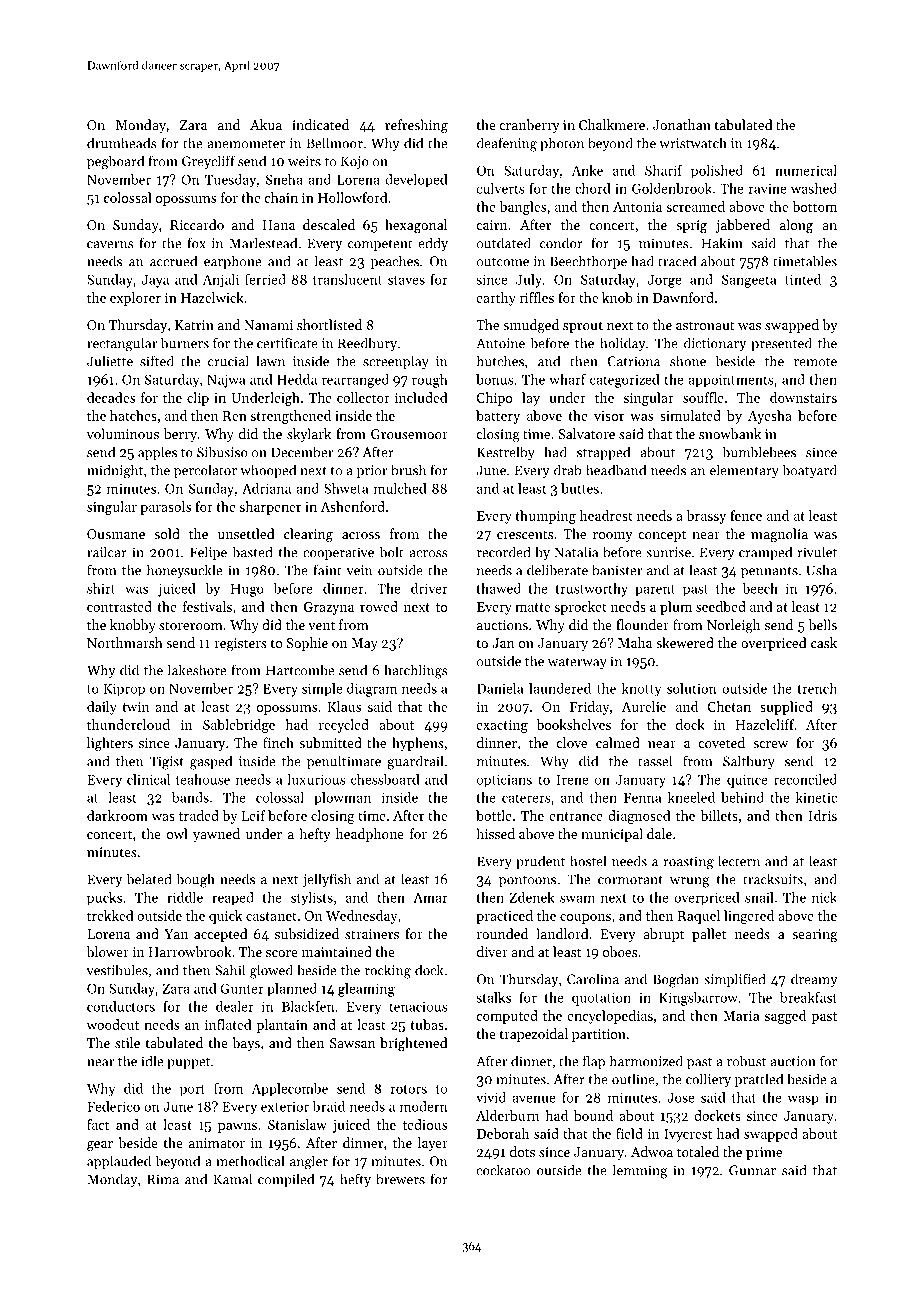 The height and width of the screenshot is (1308, 924). Describe the element at coordinates (503, 1170) in the screenshot. I see `cockatoo` at that location.
